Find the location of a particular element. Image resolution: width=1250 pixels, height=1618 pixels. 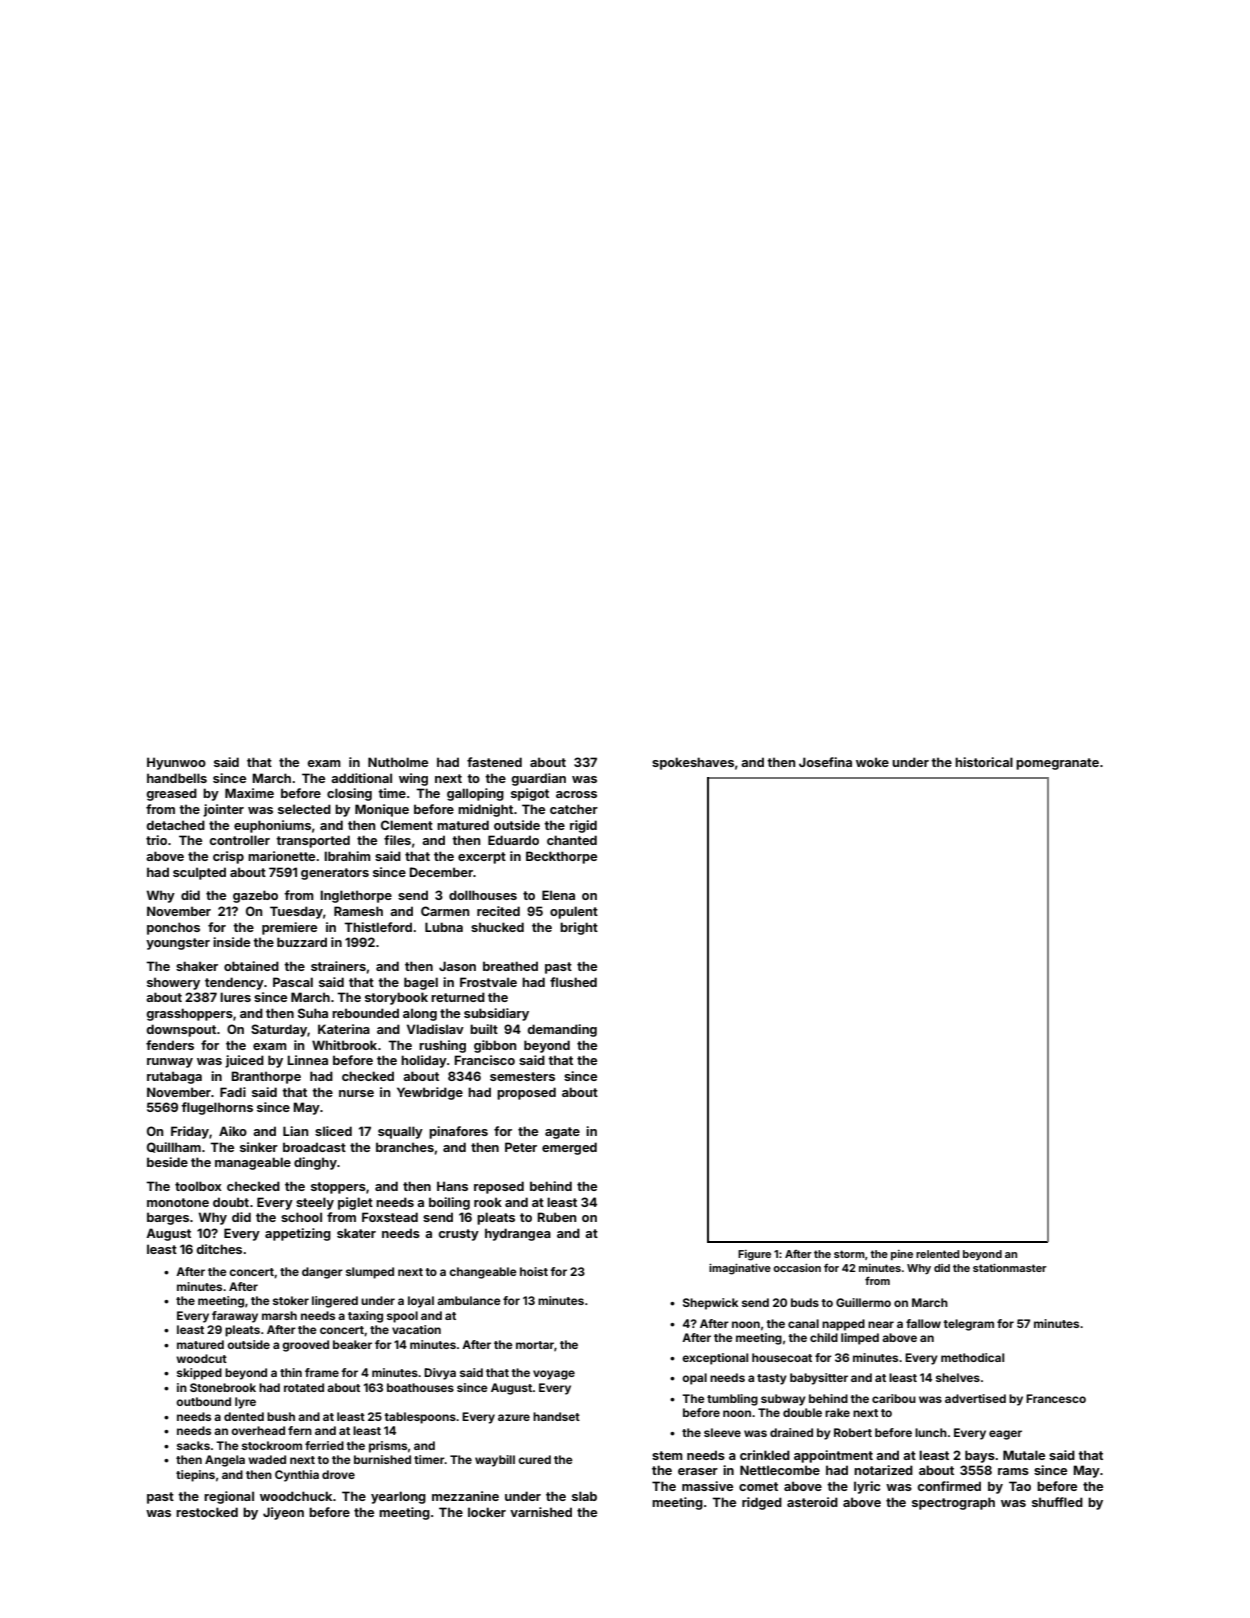

mortar is located at coordinates (535, 1345).
